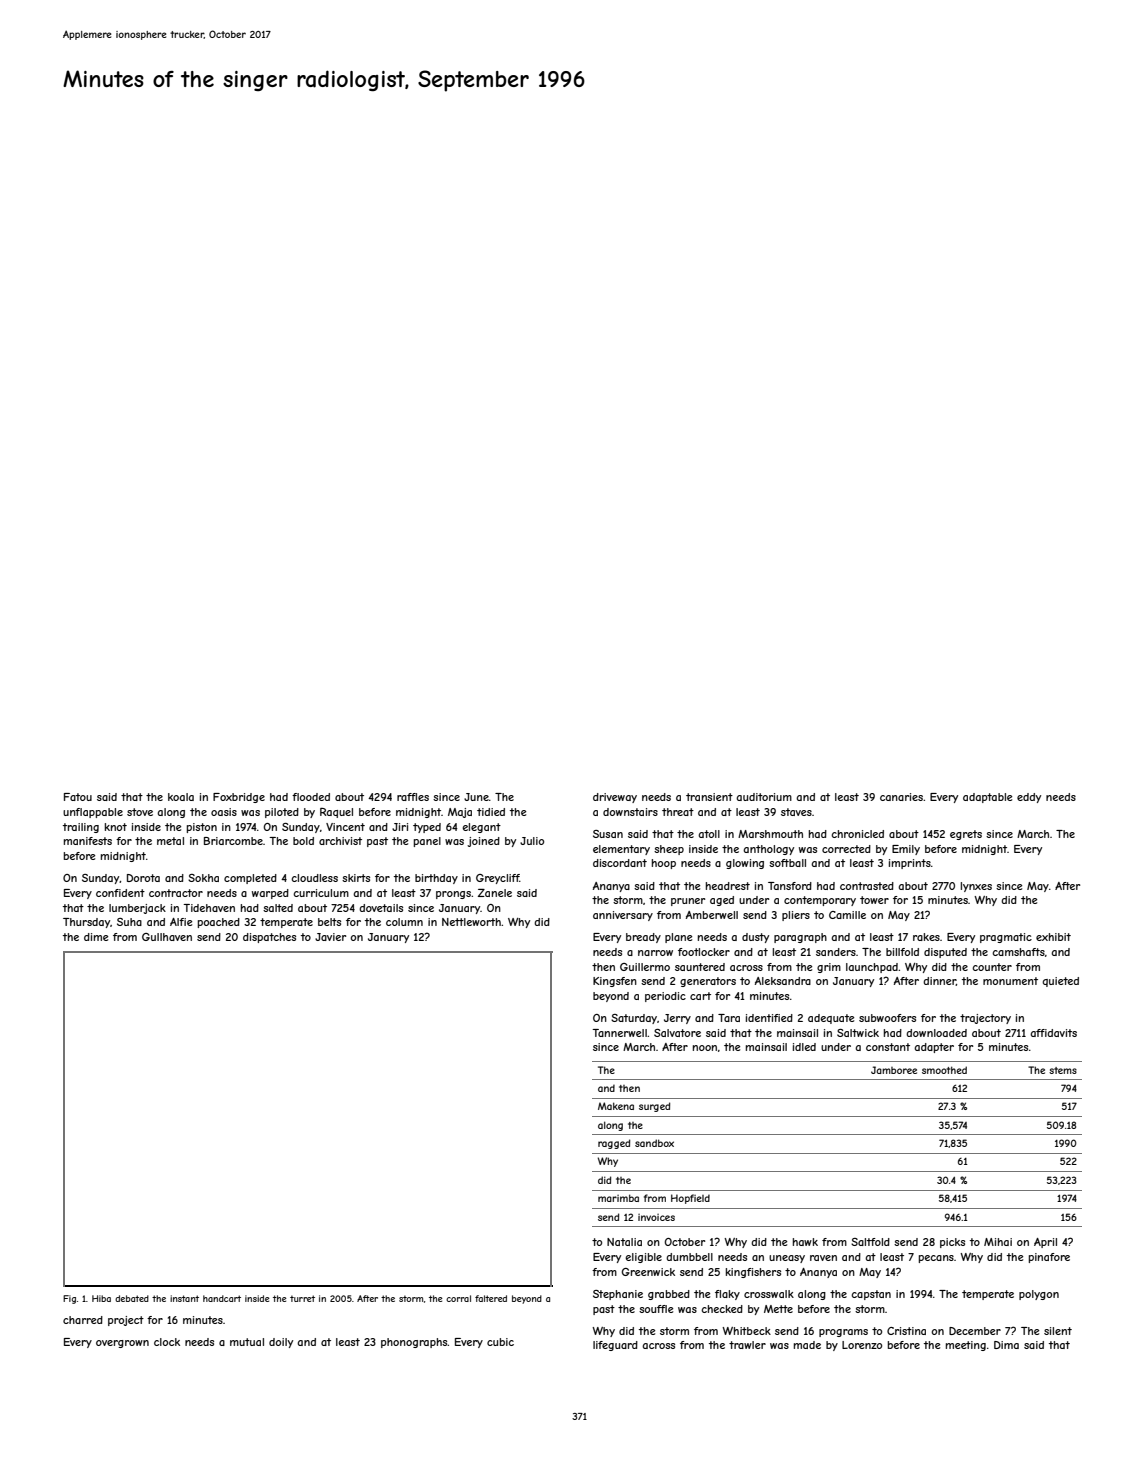  What do you see at coordinates (495, 893) in the screenshot?
I see `Zanele` at bounding box center [495, 893].
